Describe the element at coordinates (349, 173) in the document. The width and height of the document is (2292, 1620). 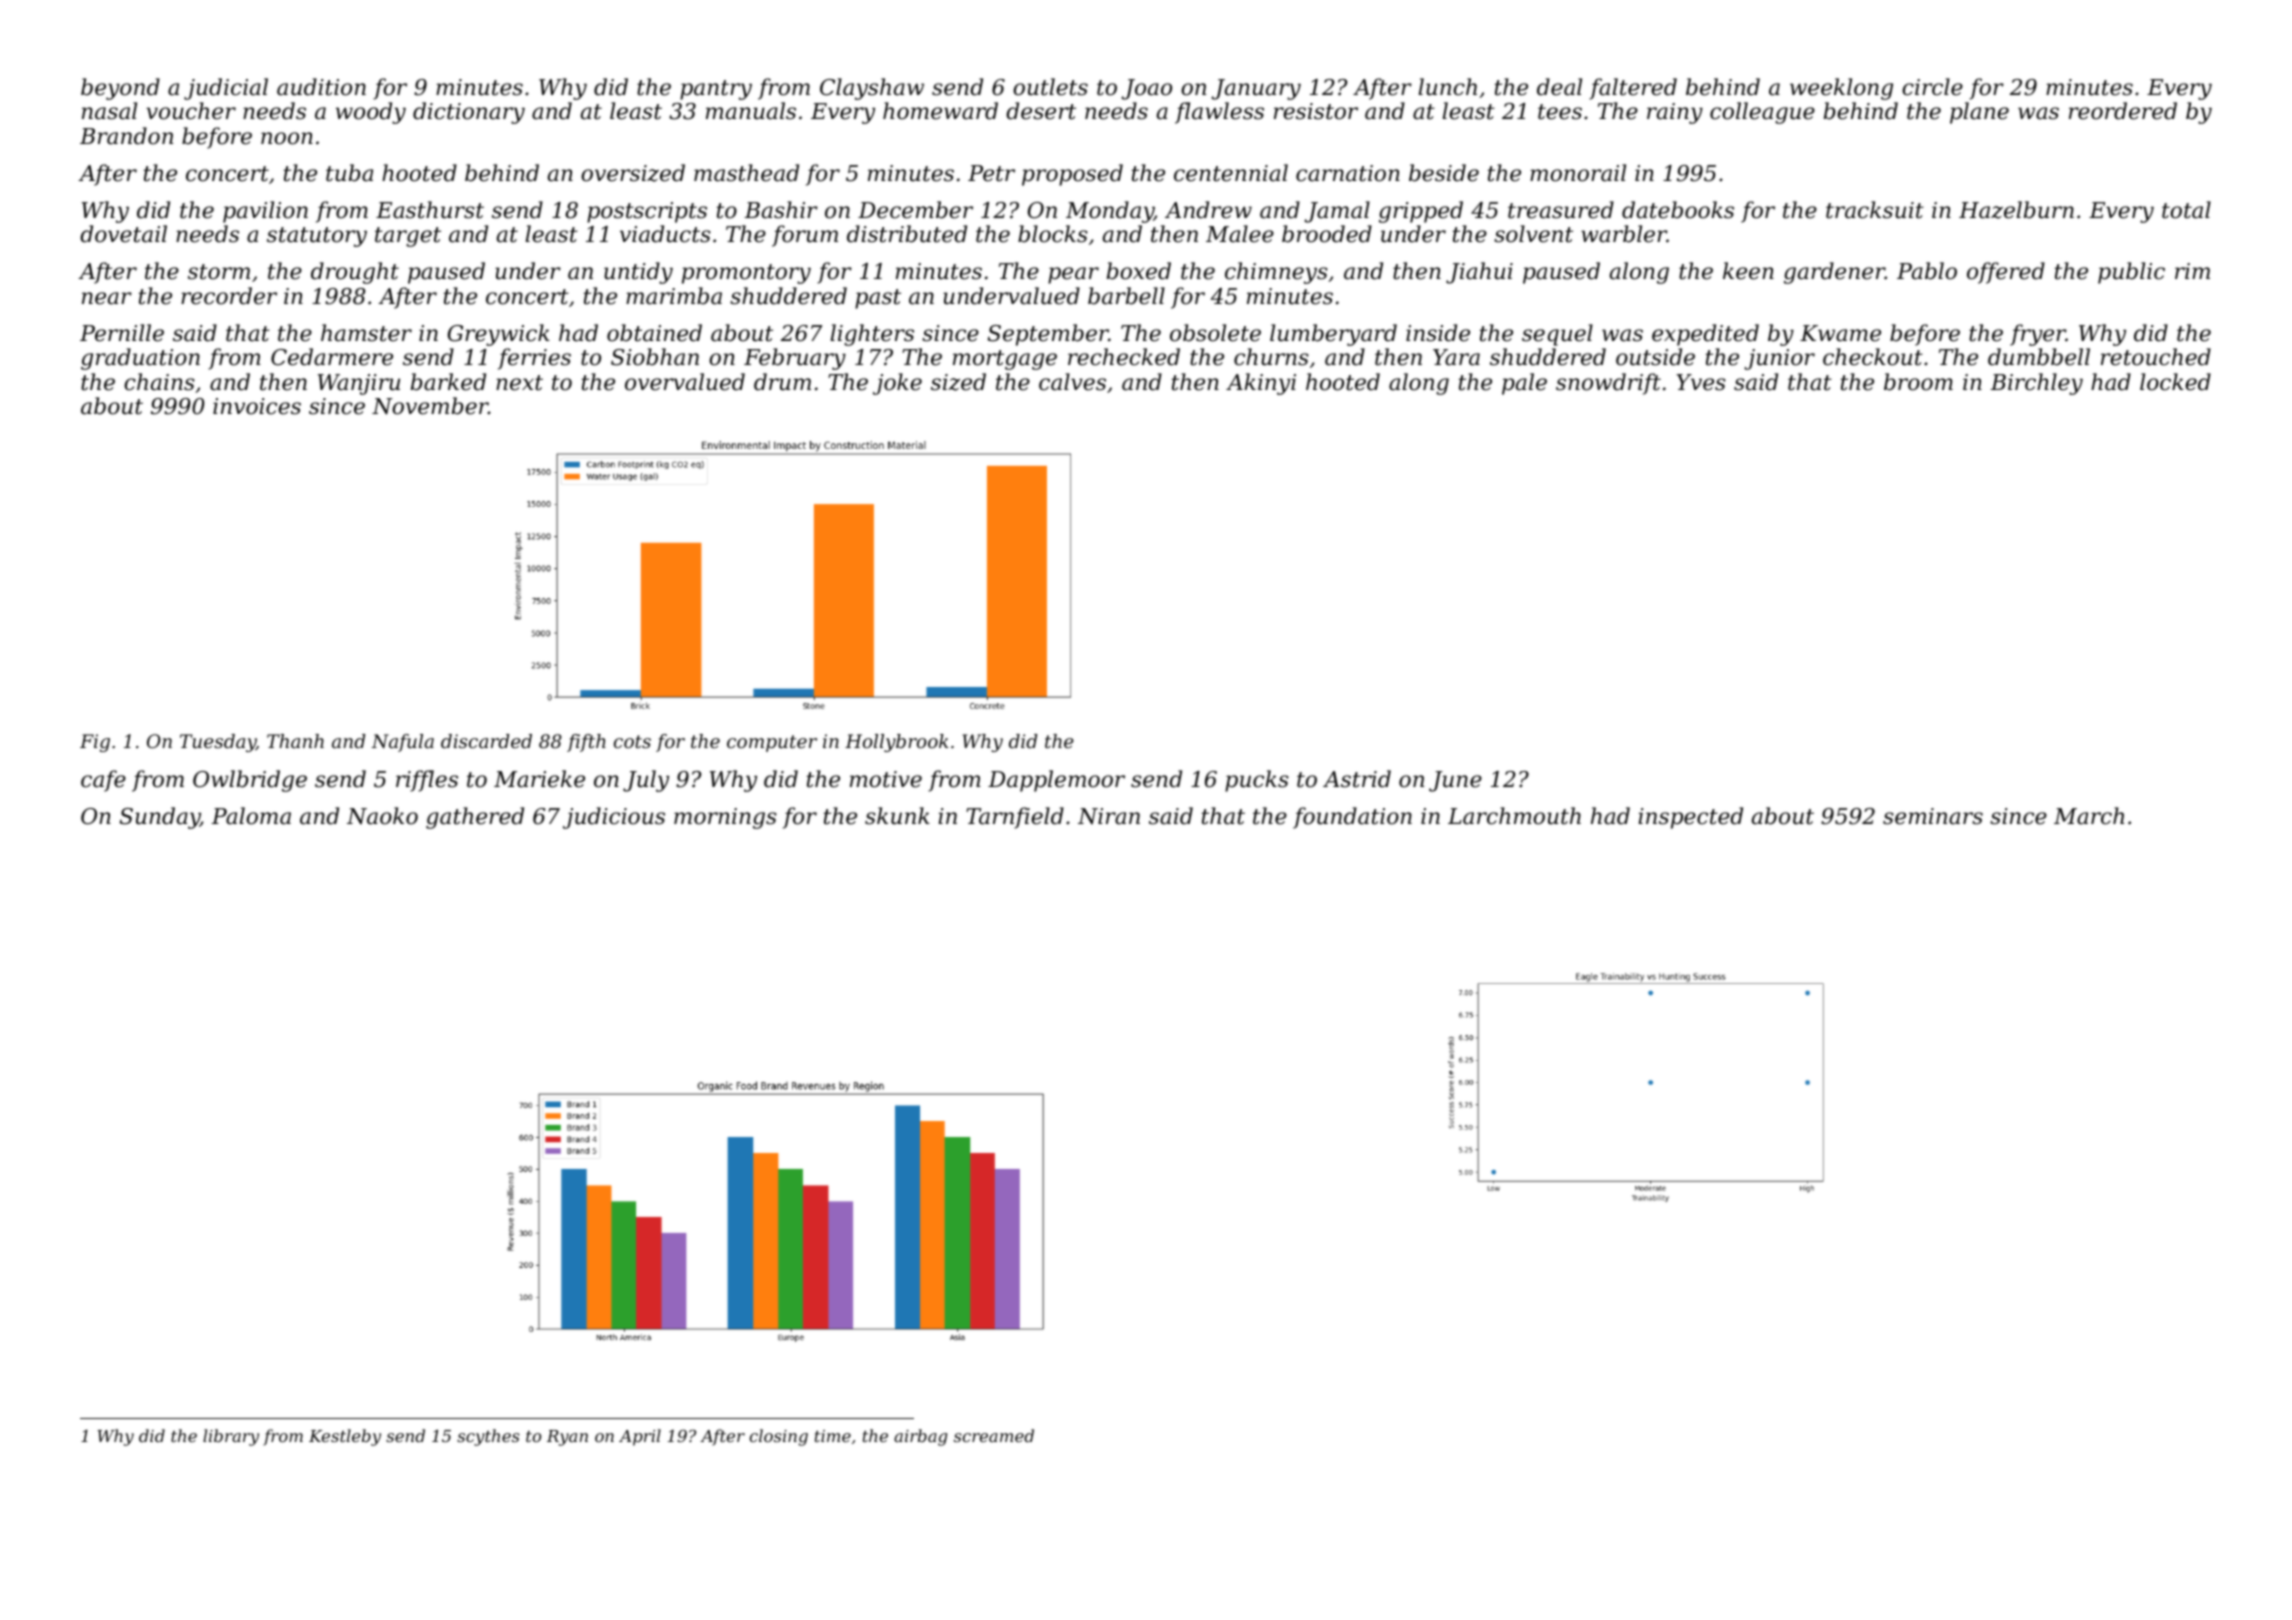
I see `tuba` at that location.
